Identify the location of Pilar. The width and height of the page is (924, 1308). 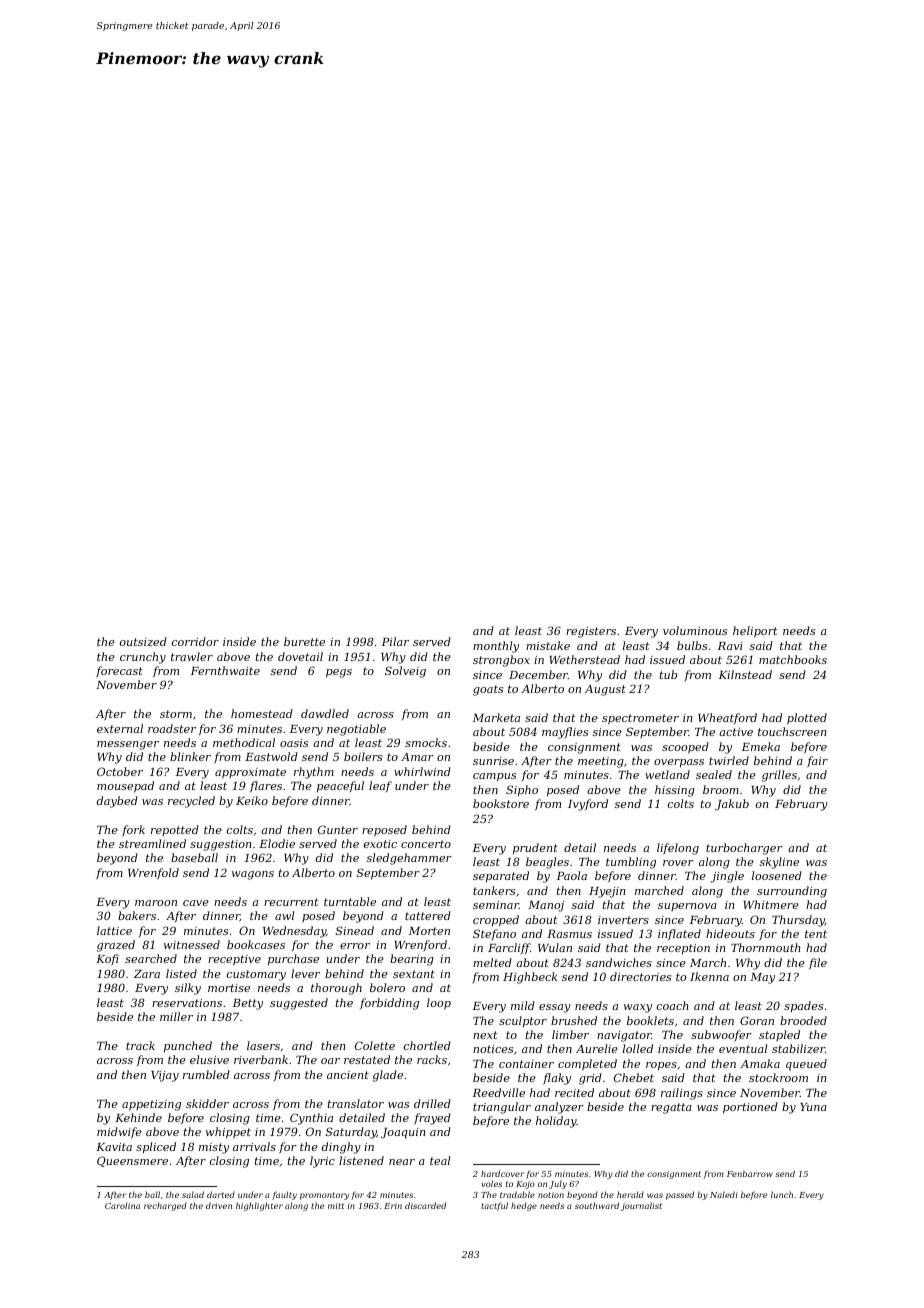
(395, 641).
